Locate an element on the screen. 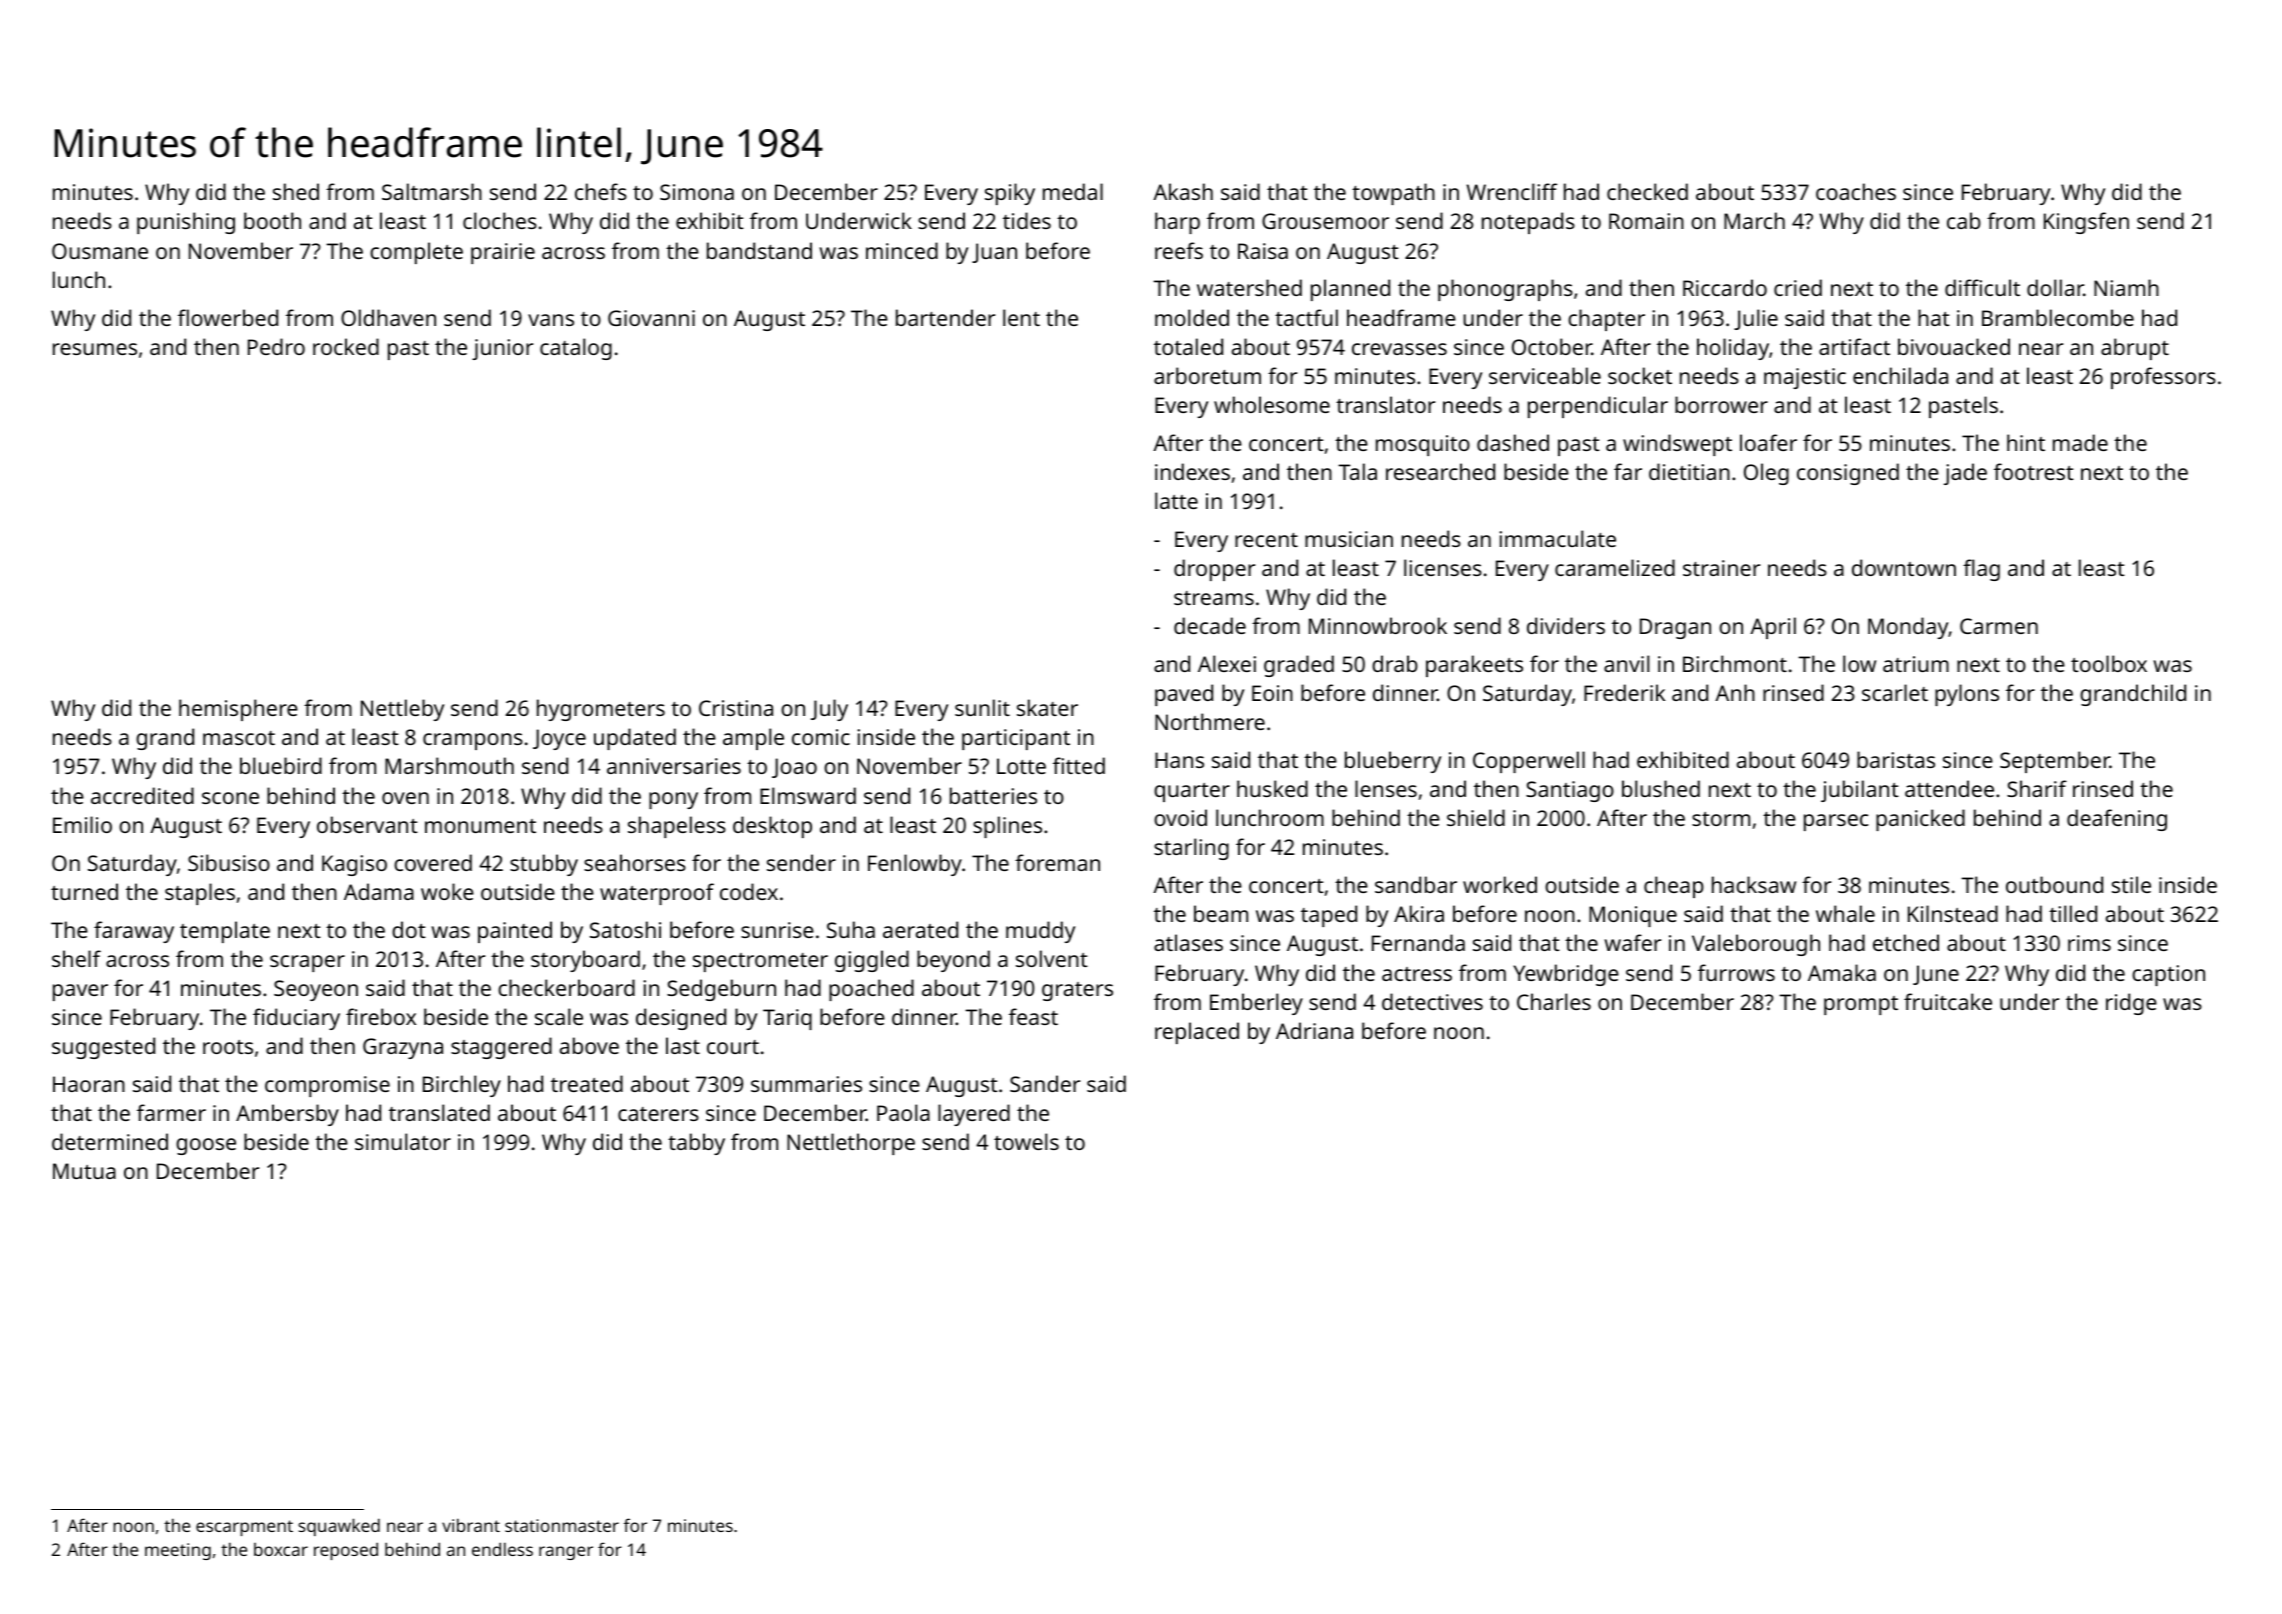 This screenshot has width=2282, height=1614. bartender is located at coordinates (945, 317).
